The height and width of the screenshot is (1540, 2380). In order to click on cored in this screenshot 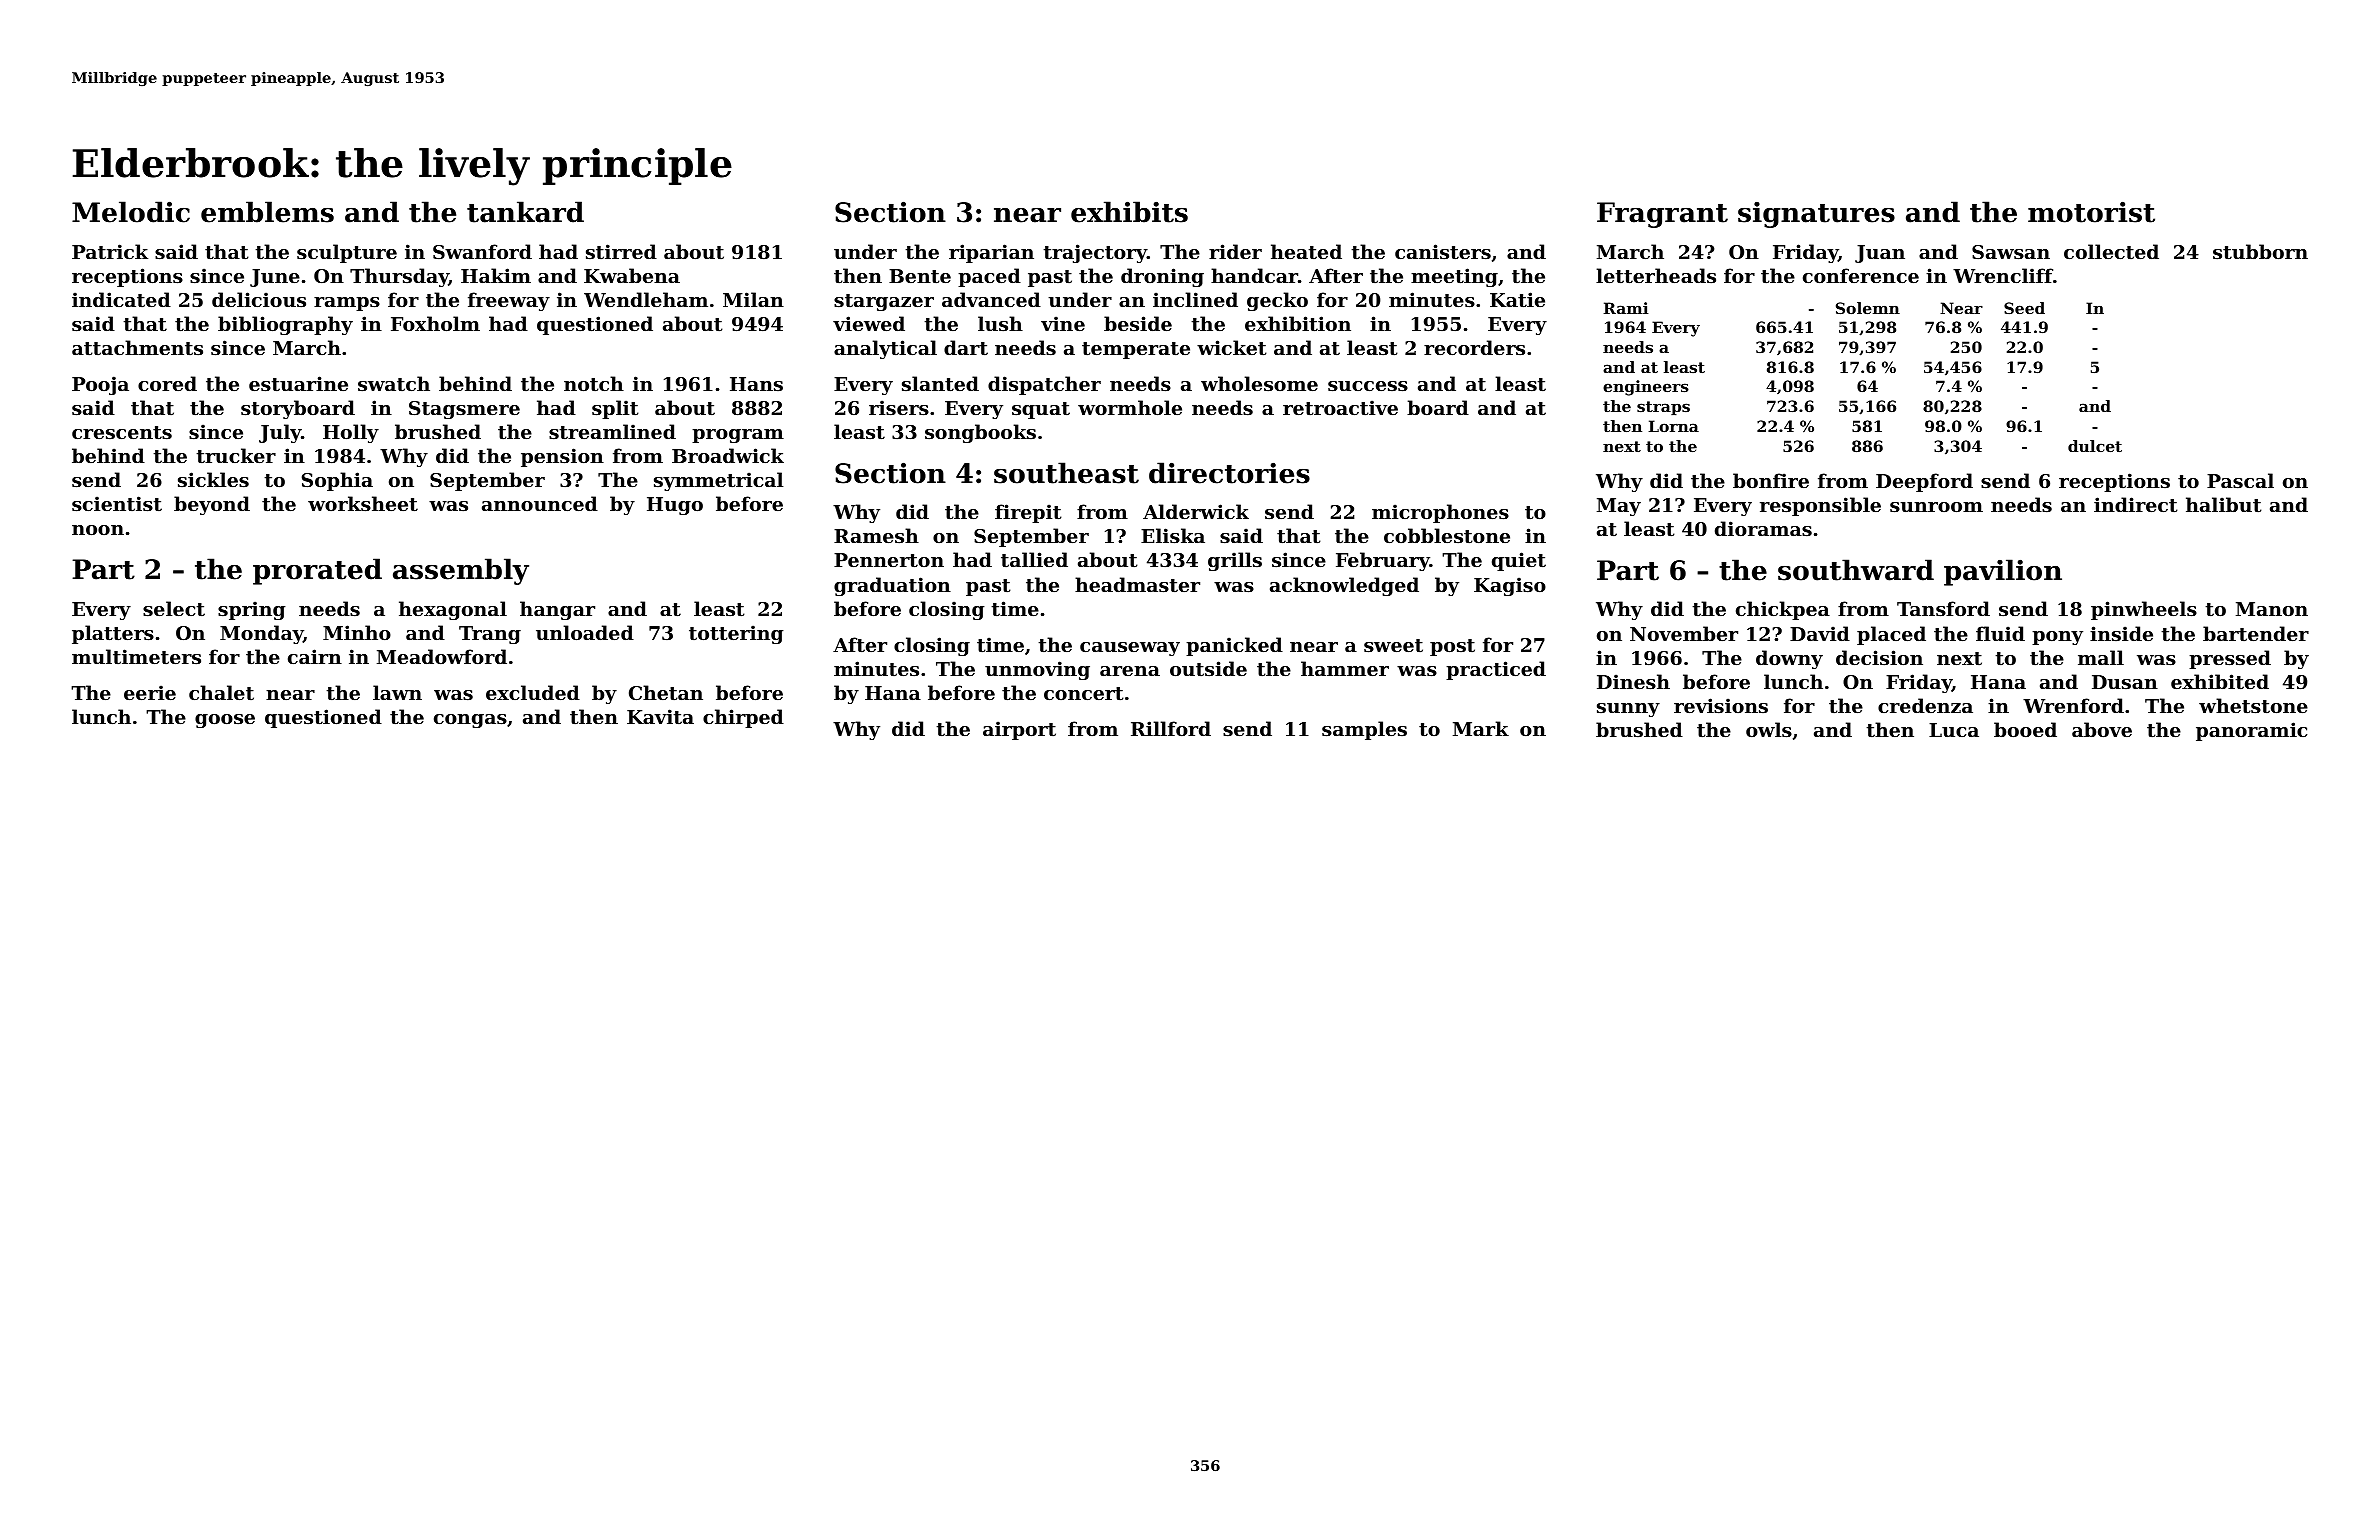, I will do `click(167, 383)`.
